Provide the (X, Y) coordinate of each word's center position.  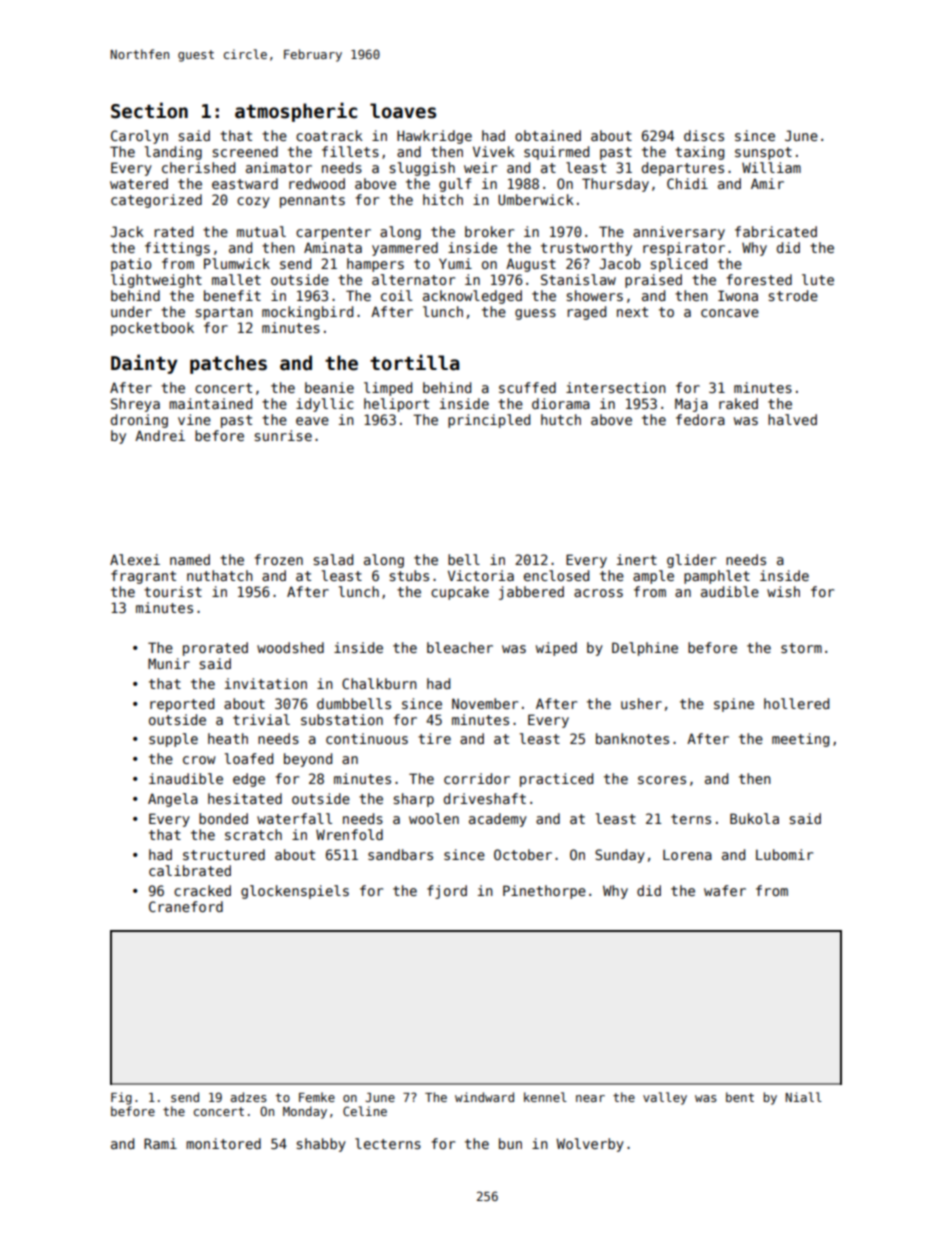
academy (498, 820)
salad (333, 559)
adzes (249, 1097)
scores (662, 780)
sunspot (763, 153)
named (190, 559)
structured (224, 854)
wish (783, 591)
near (590, 1098)
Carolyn (139, 137)
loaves (403, 111)
